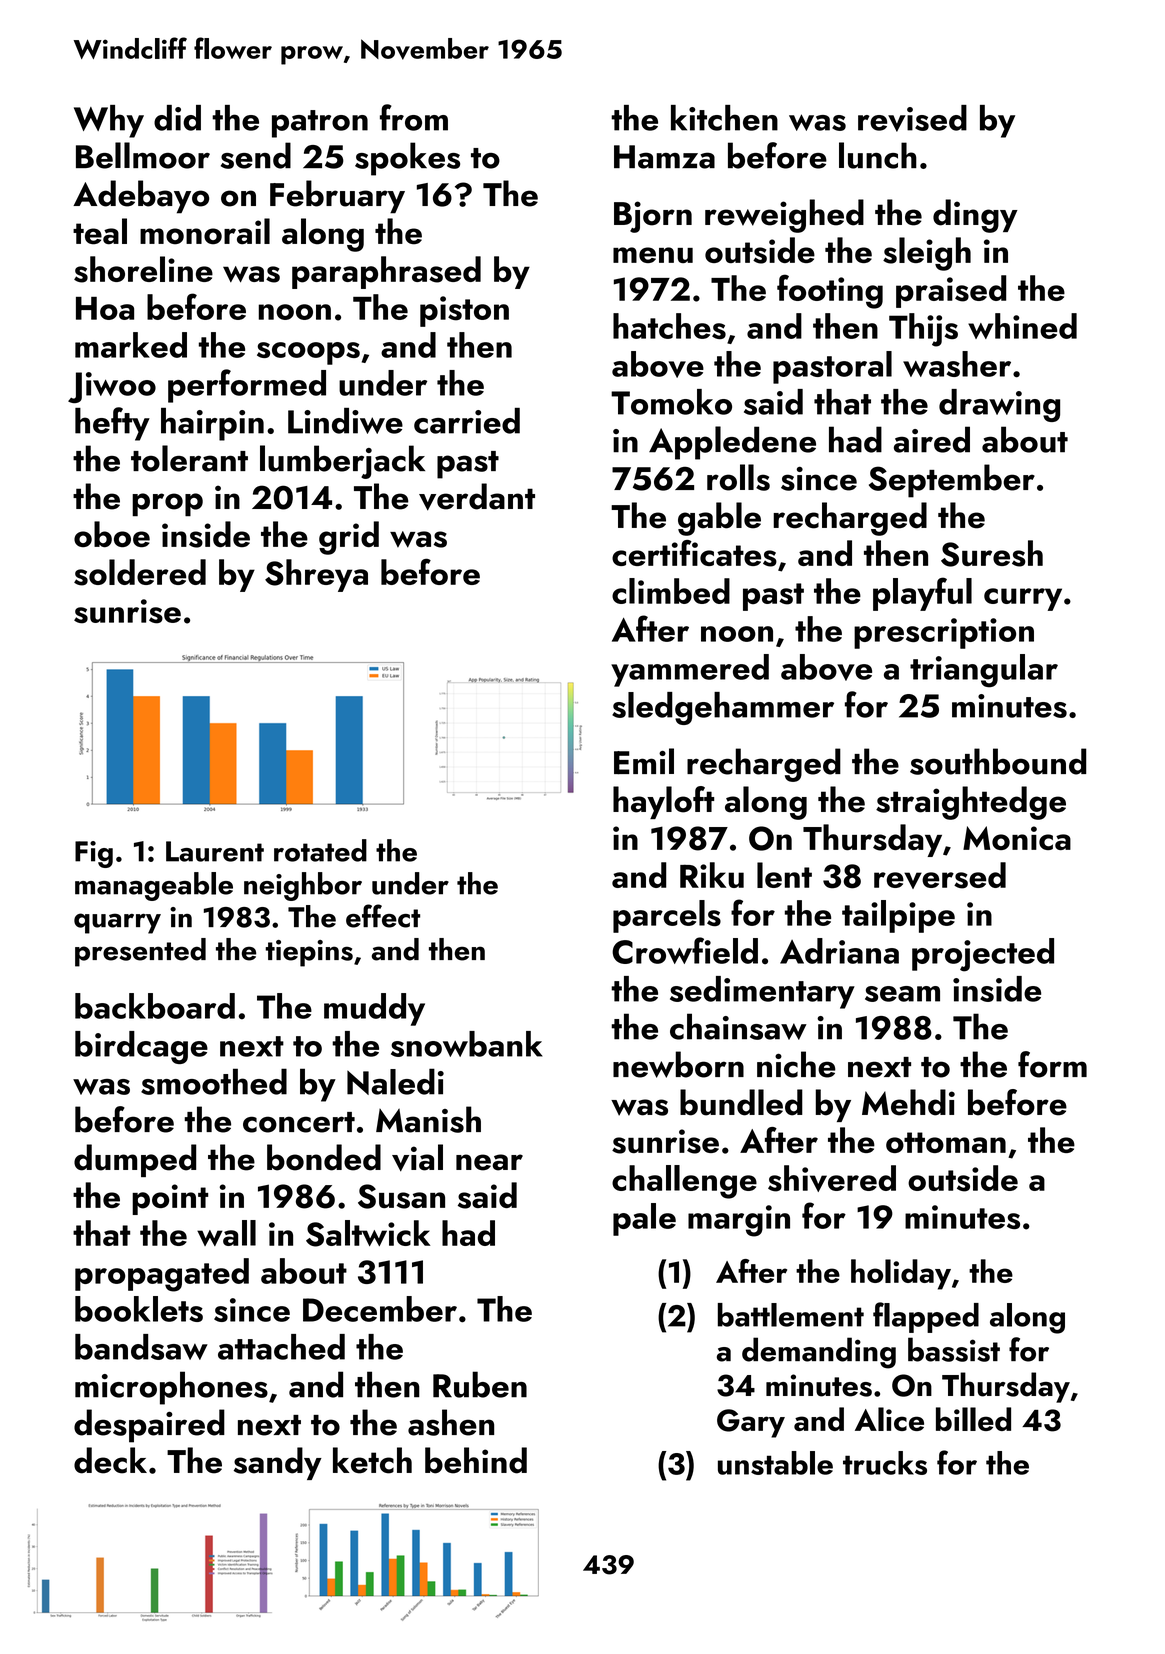 The width and height of the document is (1165, 1654). What do you see at coordinates (644, 1219) in the document?
I see `pale` at bounding box center [644, 1219].
